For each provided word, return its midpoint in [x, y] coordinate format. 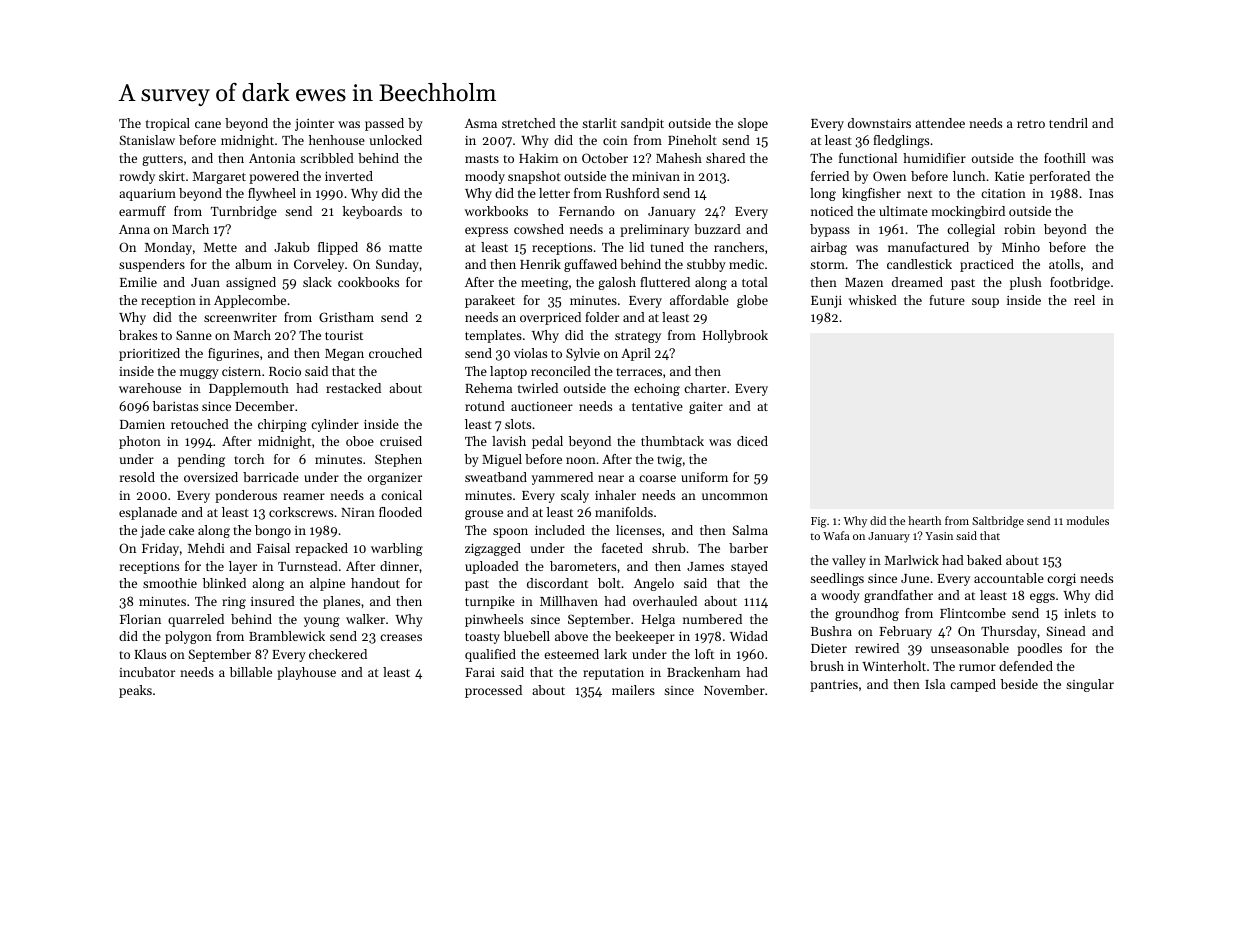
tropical [168, 124]
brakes [138, 335]
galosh [617, 283]
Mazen [864, 282]
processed [493, 691]
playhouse [306, 673]
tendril [1068, 123]
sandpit [642, 124]
